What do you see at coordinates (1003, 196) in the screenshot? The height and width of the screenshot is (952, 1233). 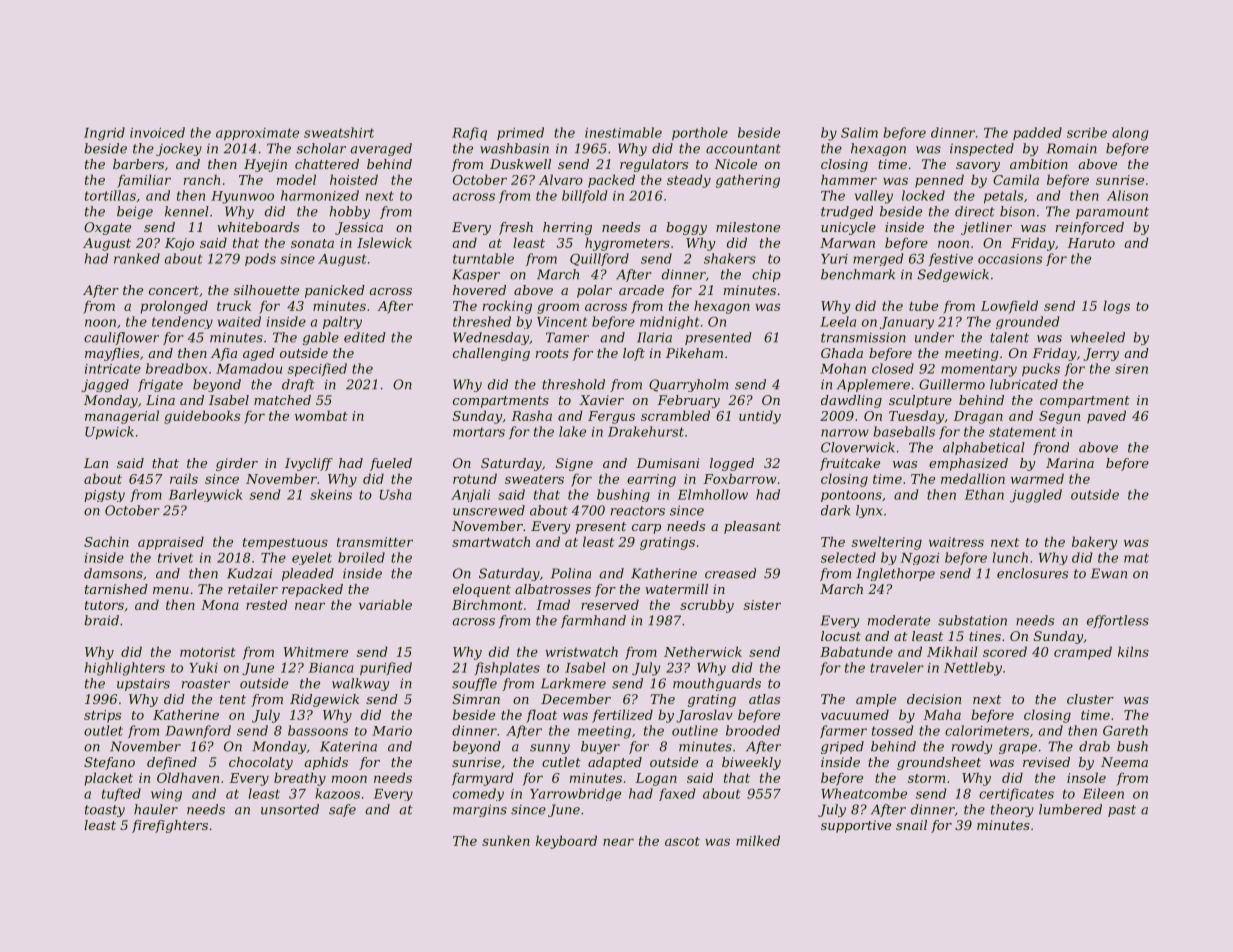 I see `petals` at bounding box center [1003, 196].
